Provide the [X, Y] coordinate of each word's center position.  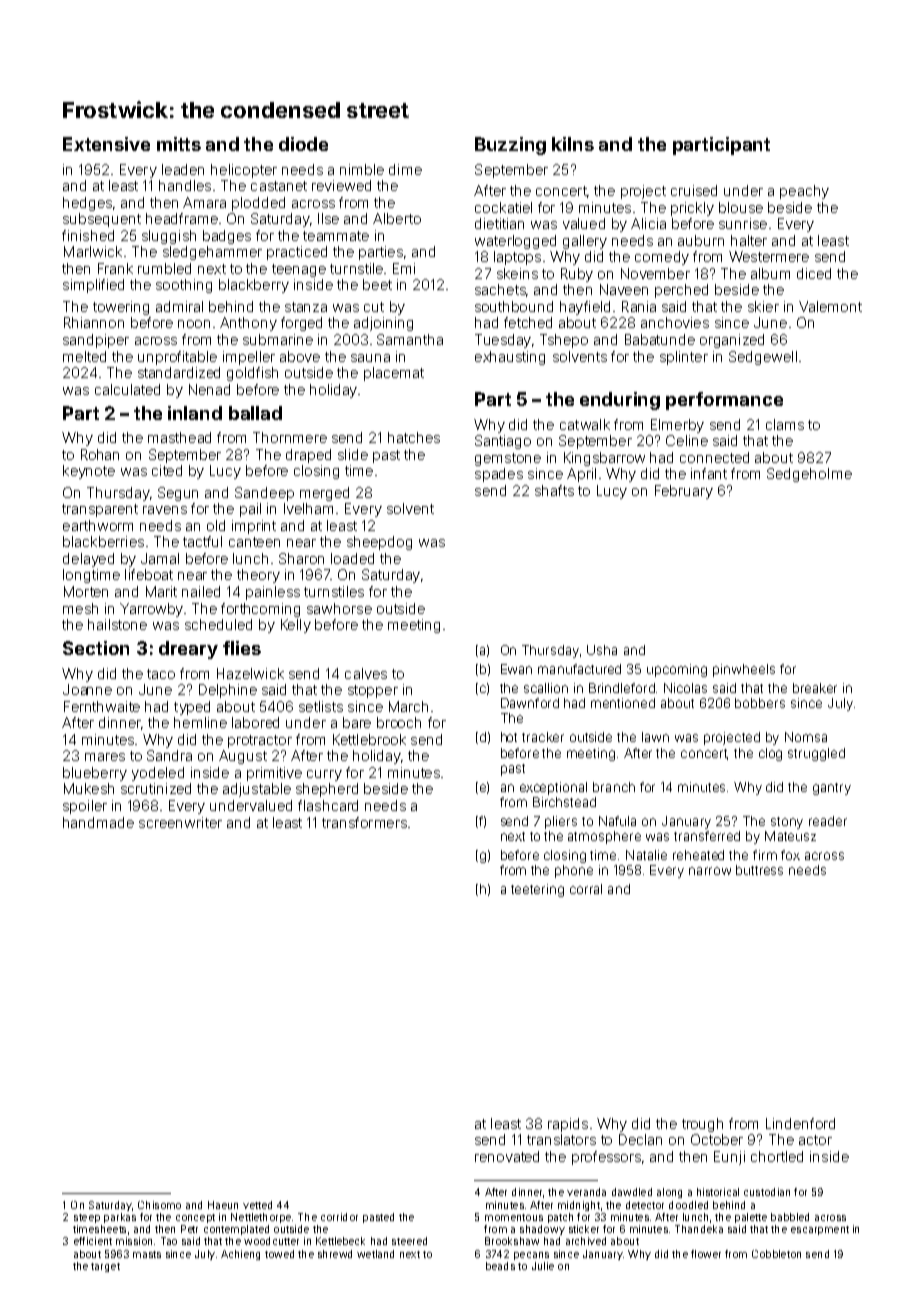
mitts [179, 144]
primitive [274, 774]
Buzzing [510, 146]
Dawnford [530, 703]
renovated [507, 1156]
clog [770, 754]
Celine [687, 440]
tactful [202, 541]
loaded [352, 558]
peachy [804, 192]
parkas [120, 1218]
